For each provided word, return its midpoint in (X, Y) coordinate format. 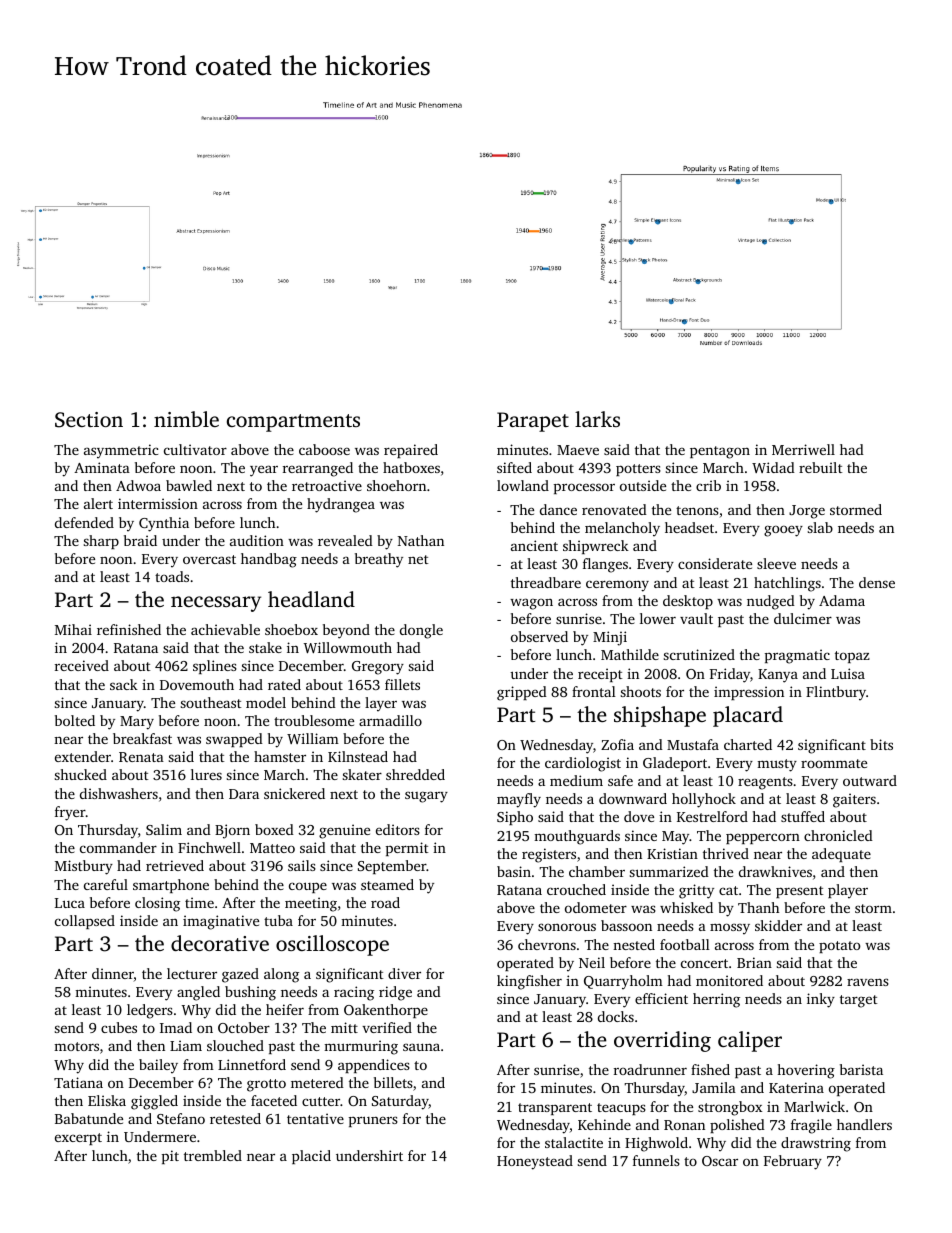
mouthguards (577, 837)
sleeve (776, 563)
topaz (852, 657)
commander (118, 847)
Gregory (378, 668)
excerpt (78, 1139)
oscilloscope (332, 945)
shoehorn (396, 485)
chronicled (838, 835)
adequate (841, 855)
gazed (240, 975)
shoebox (291, 629)
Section (89, 420)
